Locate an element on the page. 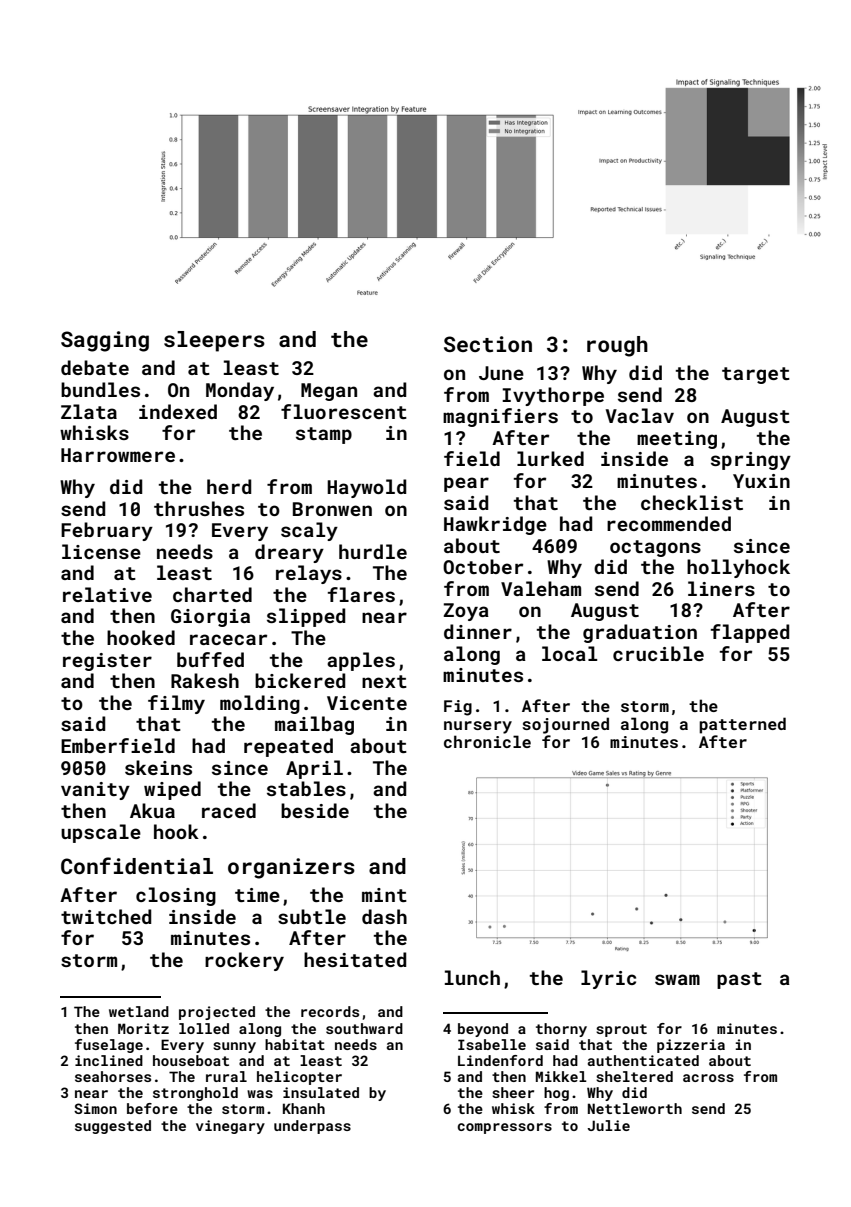 The width and height of the document is (851, 1207). Sagging is located at coordinates (105, 341).
